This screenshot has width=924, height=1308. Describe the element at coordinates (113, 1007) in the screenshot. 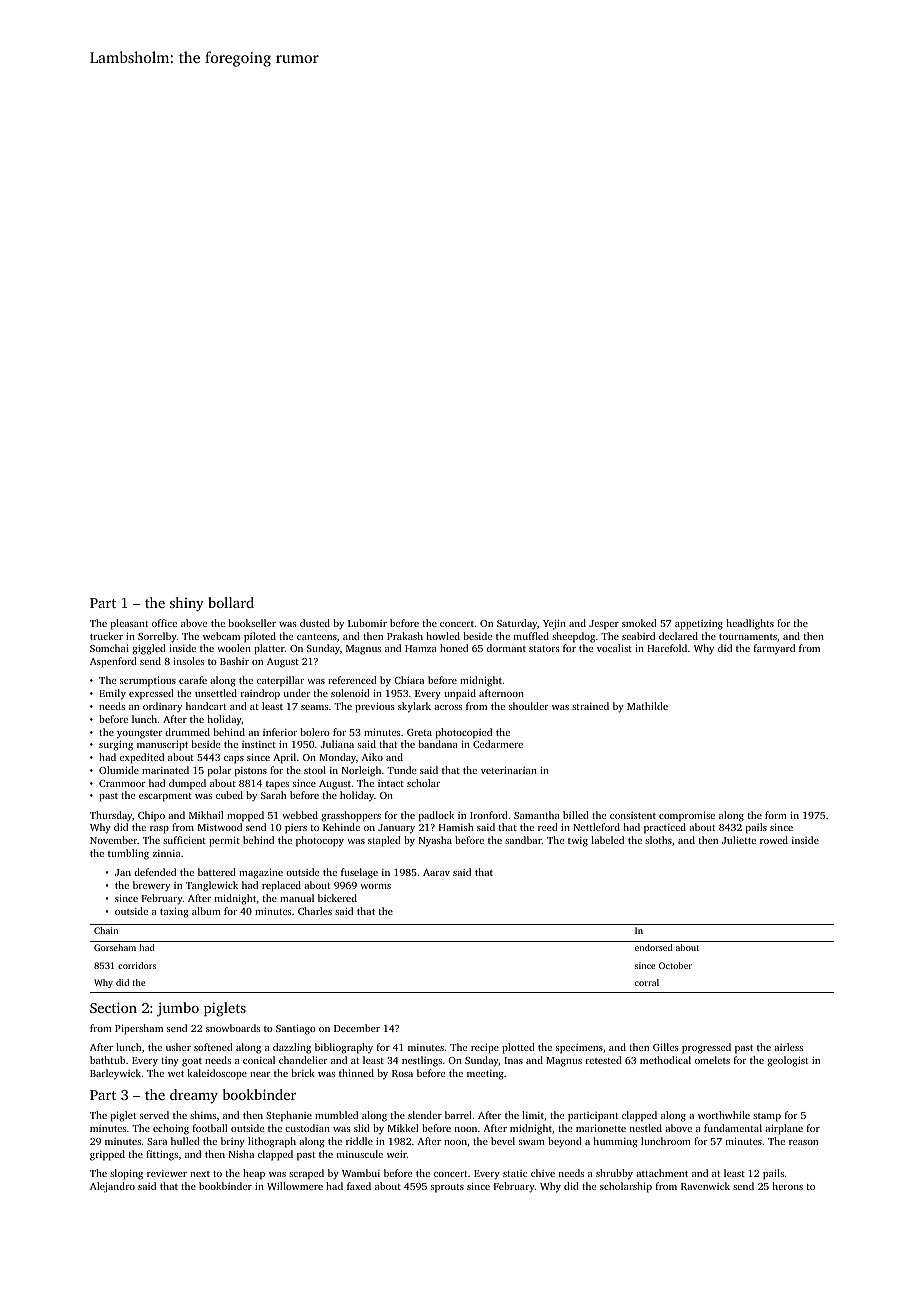

I see `Section` at that location.
